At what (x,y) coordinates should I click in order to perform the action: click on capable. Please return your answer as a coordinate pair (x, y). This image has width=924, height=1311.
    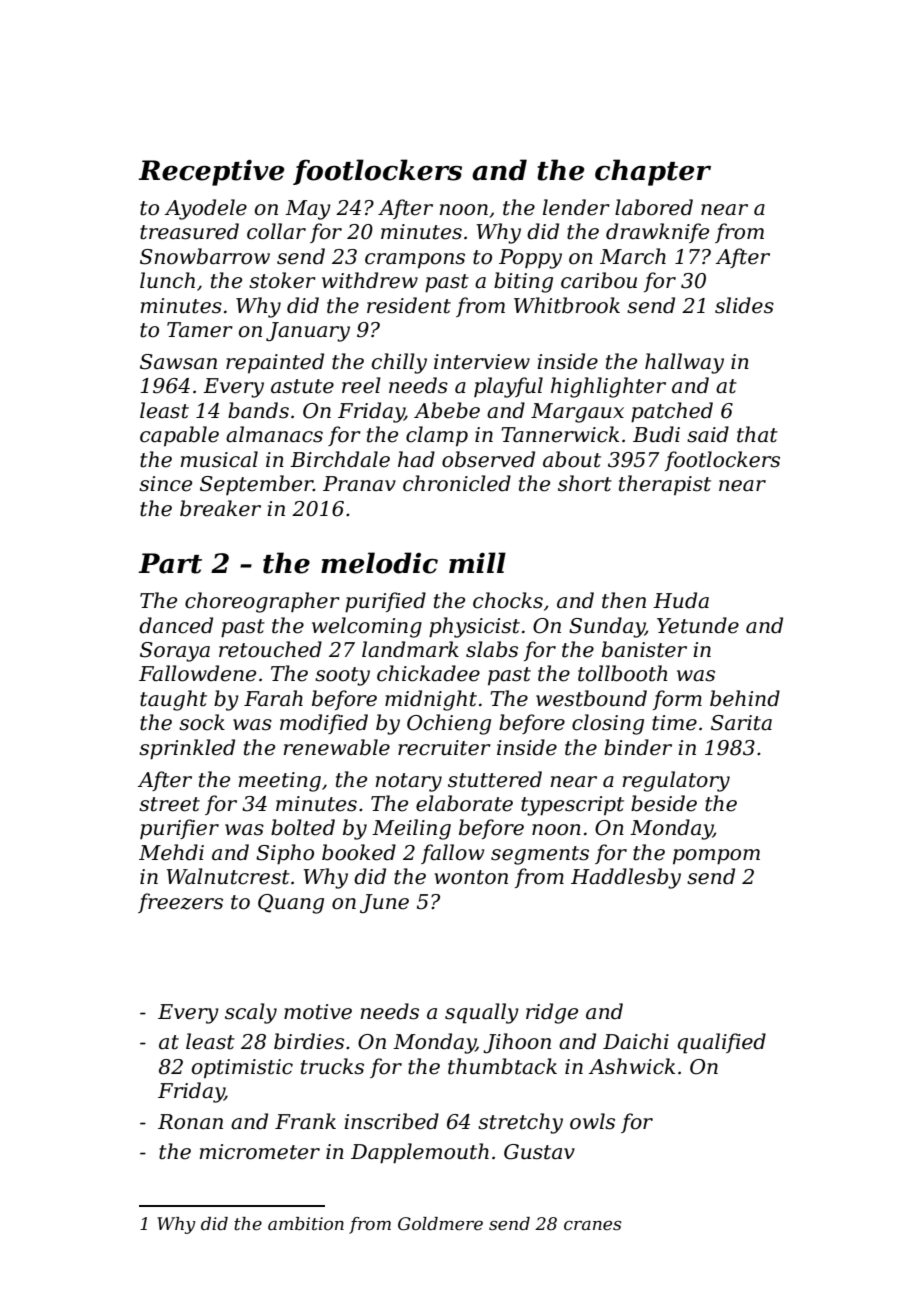
    Looking at the image, I should click on (179, 436).
